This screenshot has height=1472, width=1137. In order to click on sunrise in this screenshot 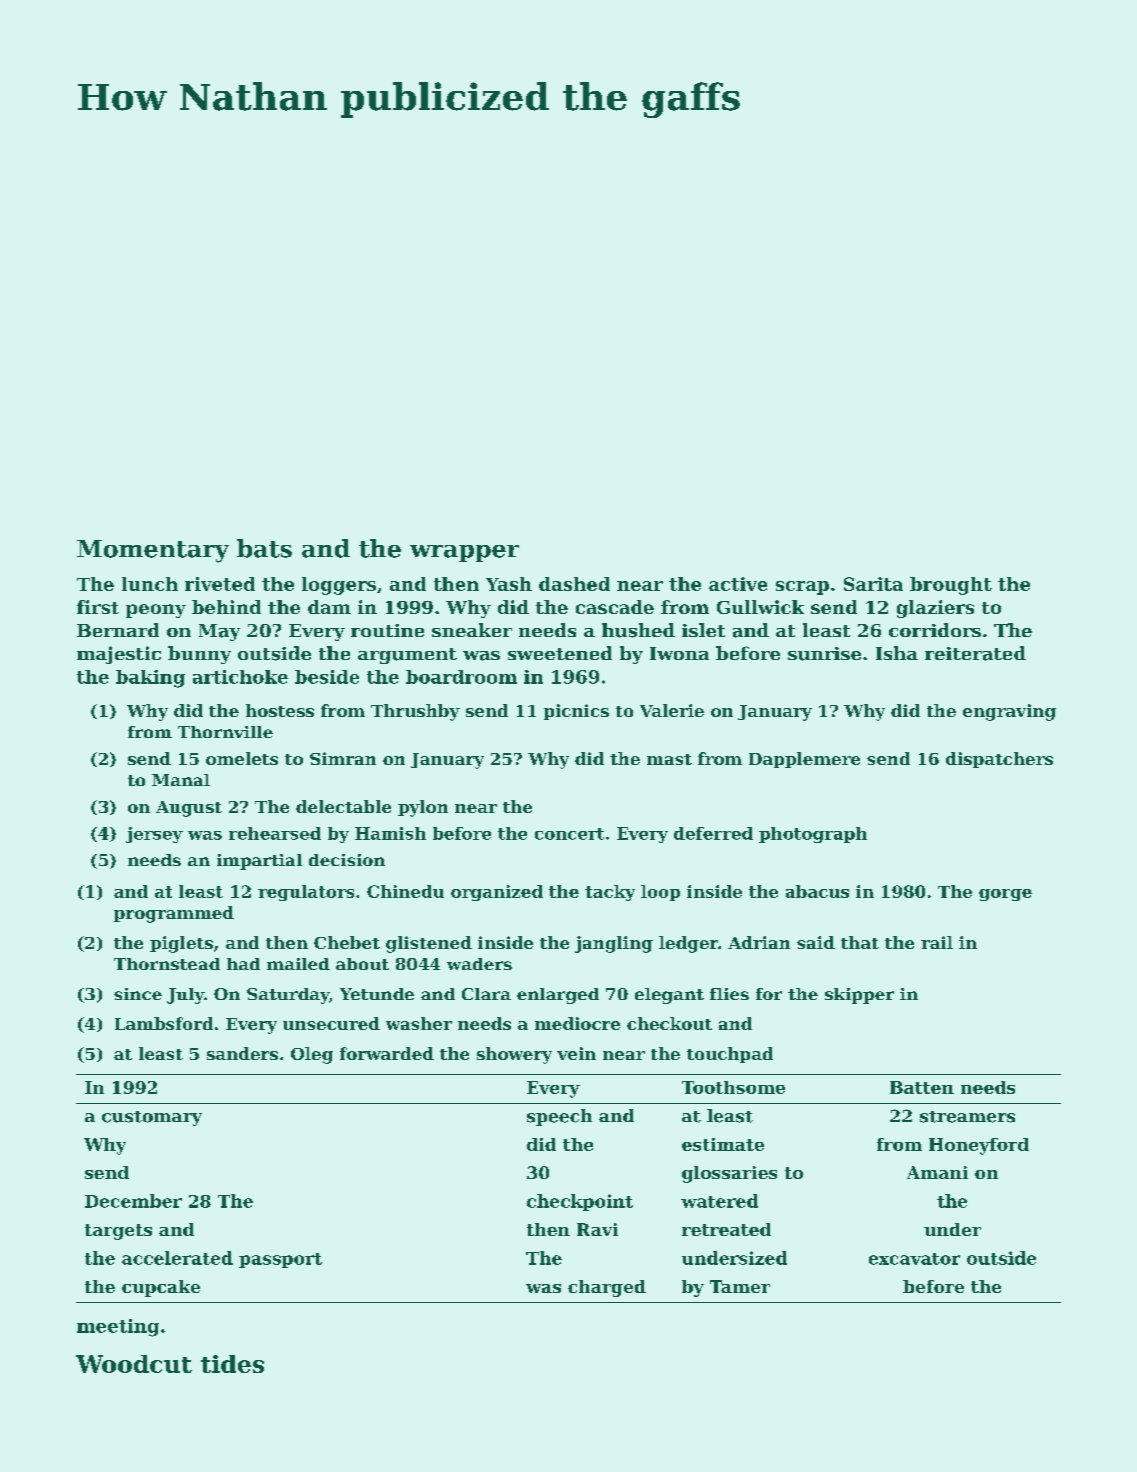, I will do `click(824, 654)`.
